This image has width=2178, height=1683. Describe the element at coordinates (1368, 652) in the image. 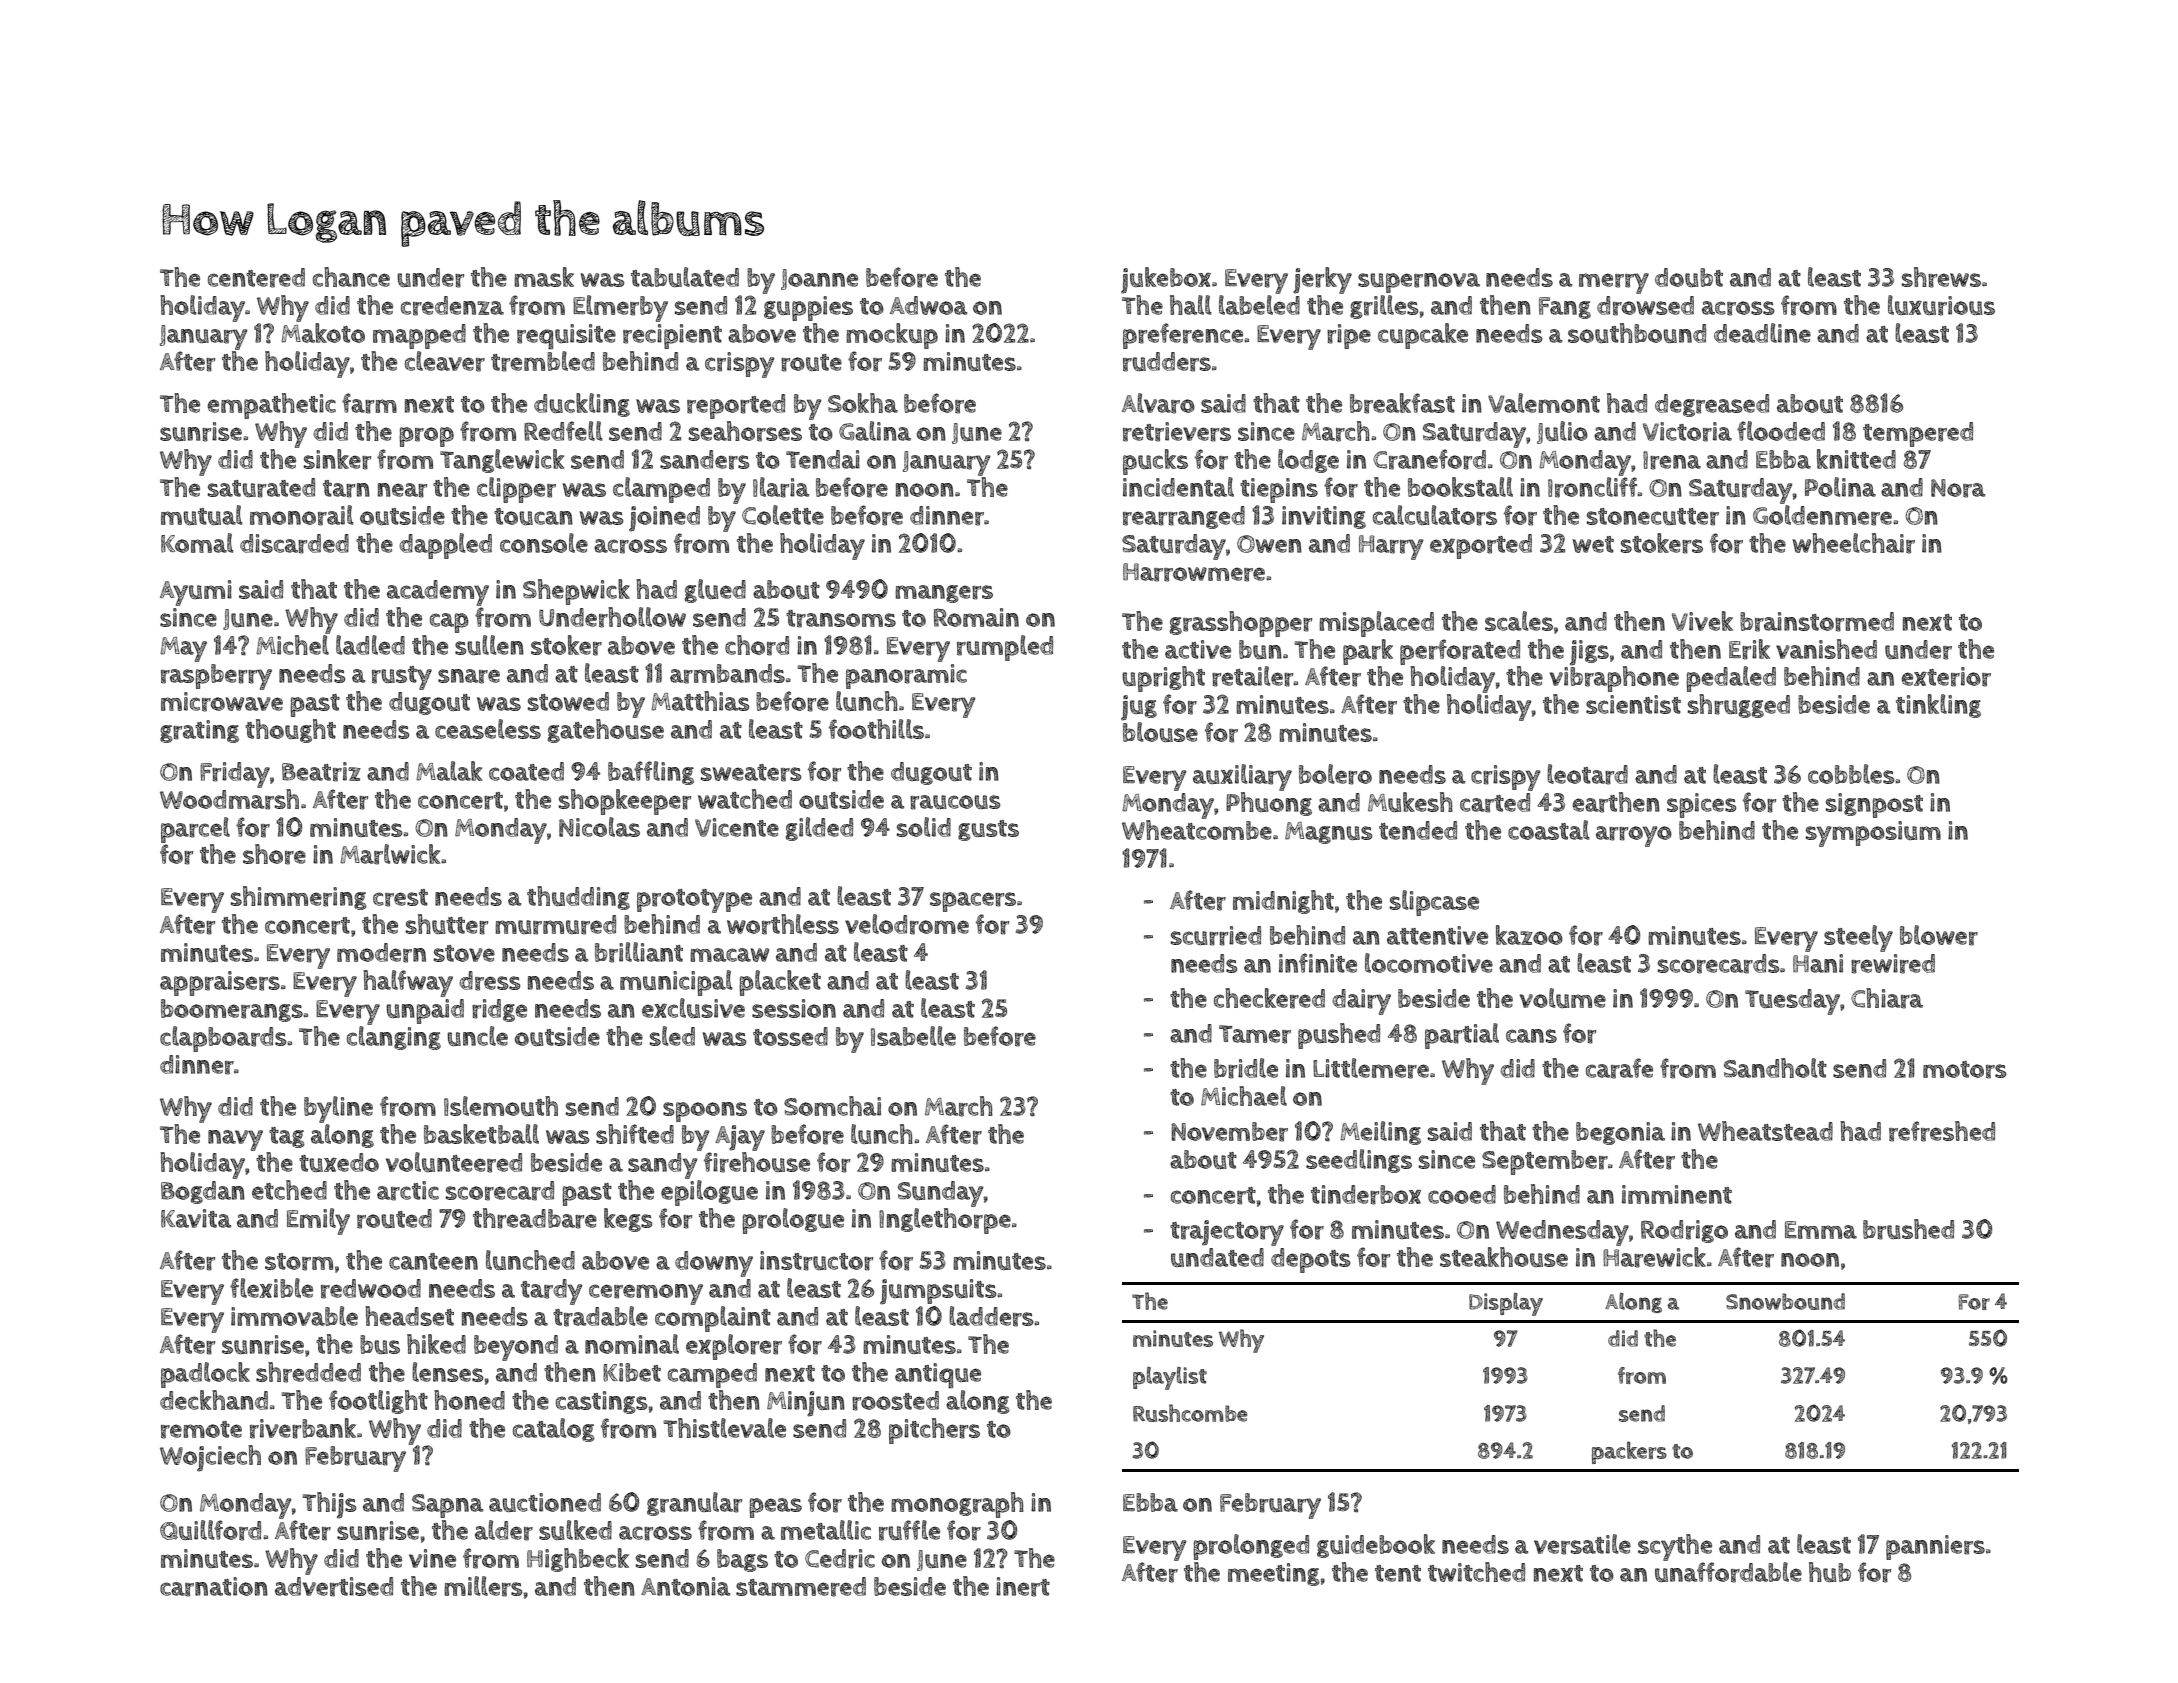

I see `park` at that location.
